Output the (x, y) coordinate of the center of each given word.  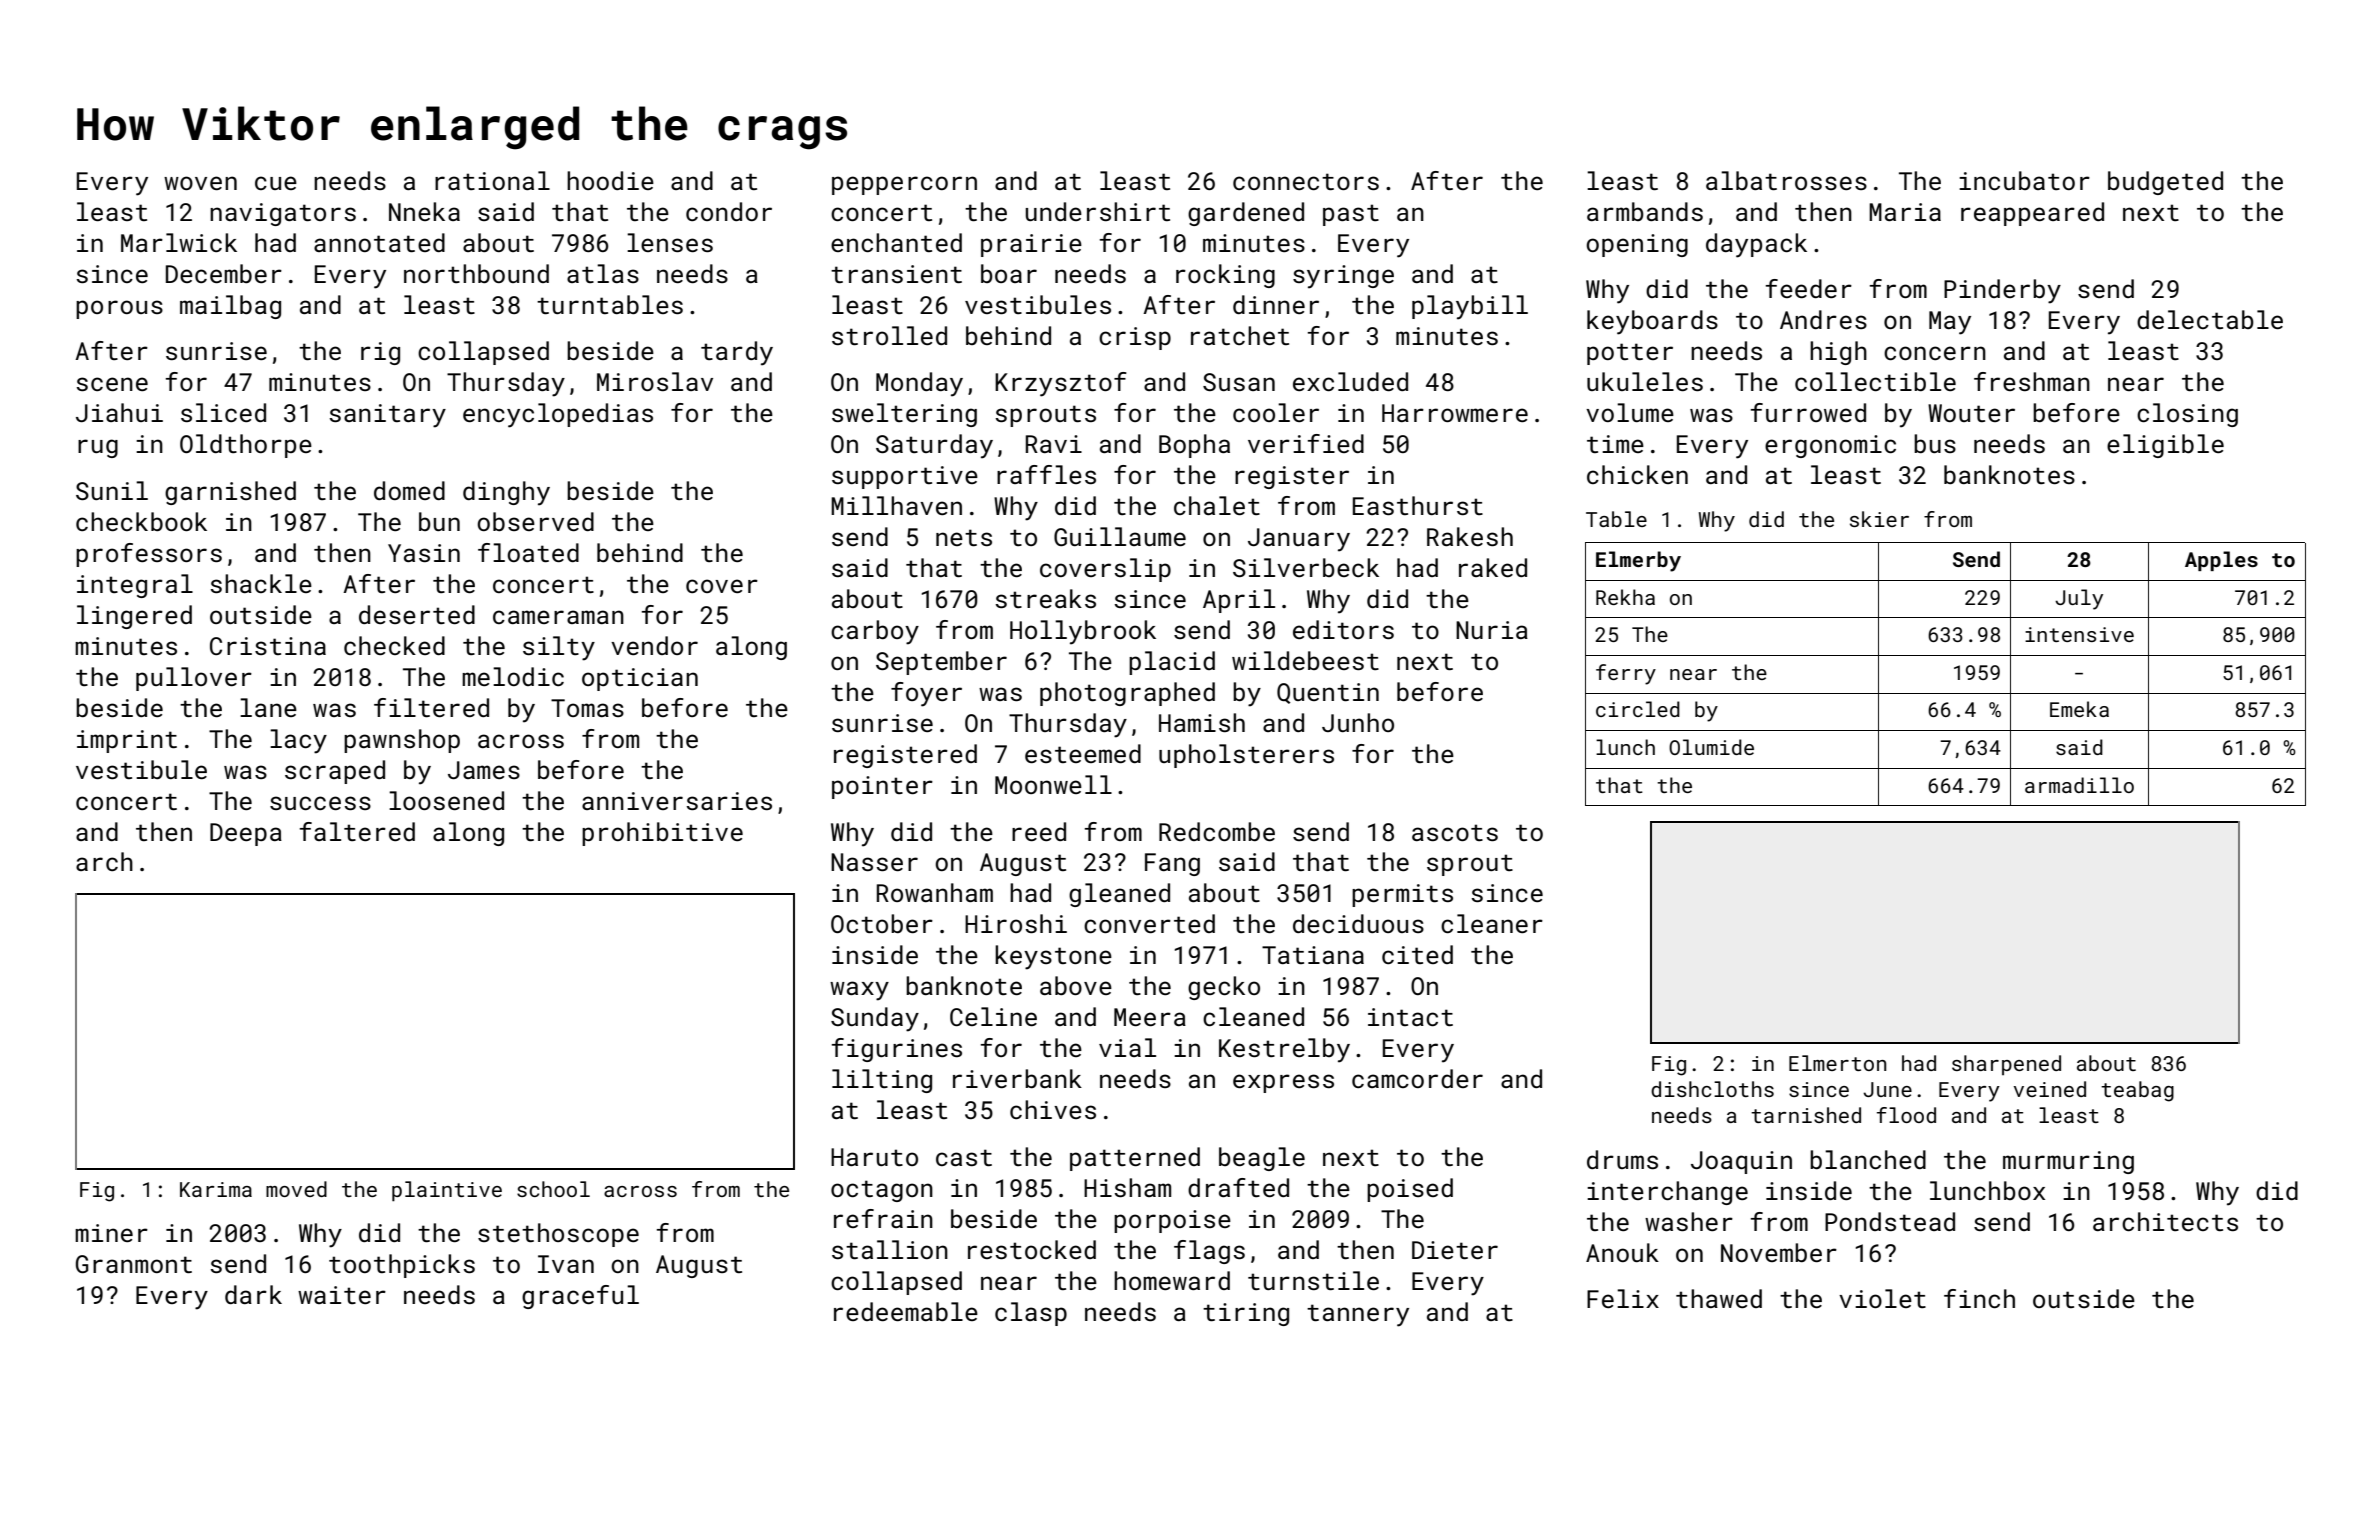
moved (296, 1189)
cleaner (1492, 923)
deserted (417, 614)
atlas (603, 273)
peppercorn (904, 185)
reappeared (2032, 214)
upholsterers (1246, 756)
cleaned (1253, 1016)
